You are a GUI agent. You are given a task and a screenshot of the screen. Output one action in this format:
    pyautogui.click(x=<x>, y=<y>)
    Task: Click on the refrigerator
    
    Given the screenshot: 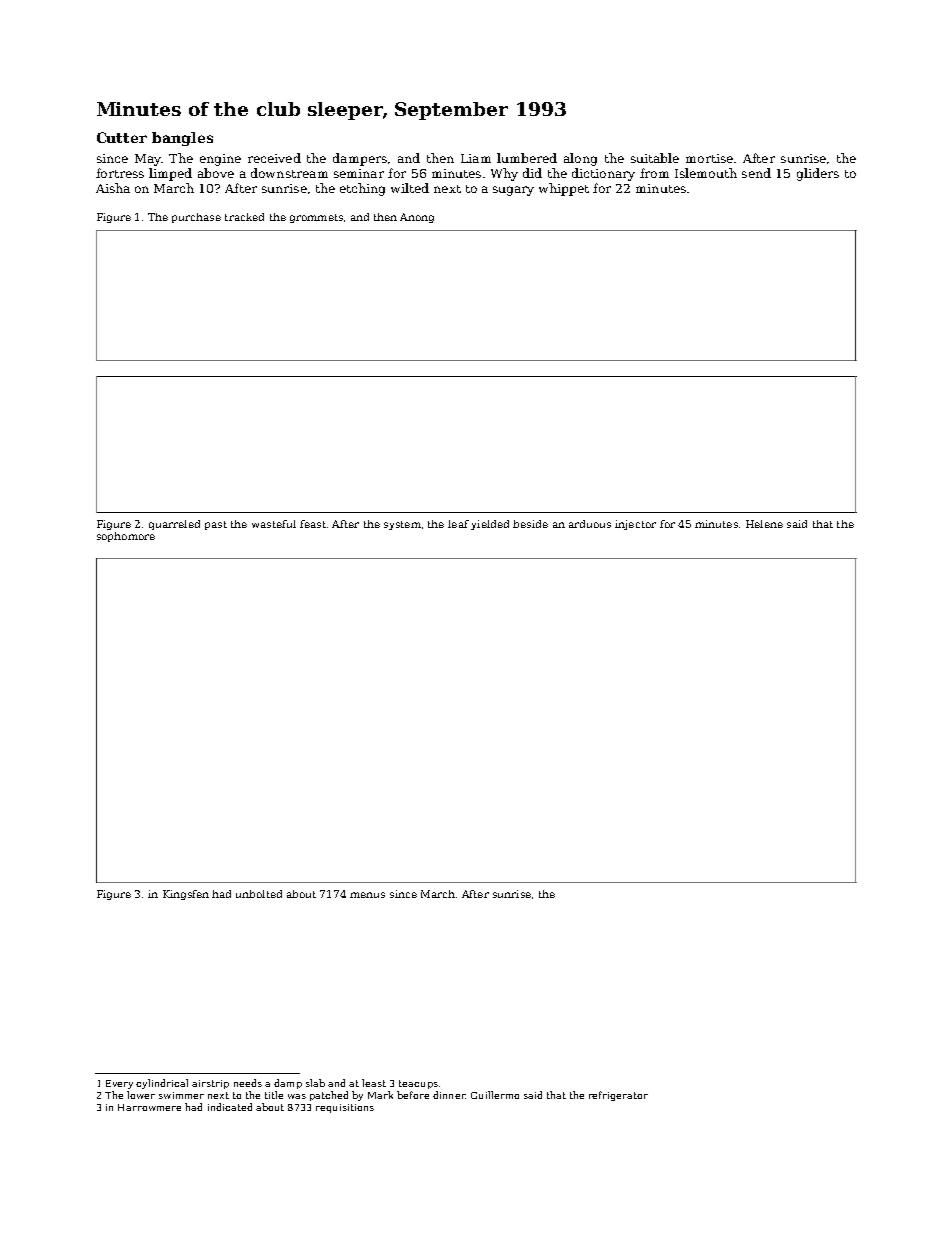 What is the action you would take?
    pyautogui.click(x=618, y=1096)
